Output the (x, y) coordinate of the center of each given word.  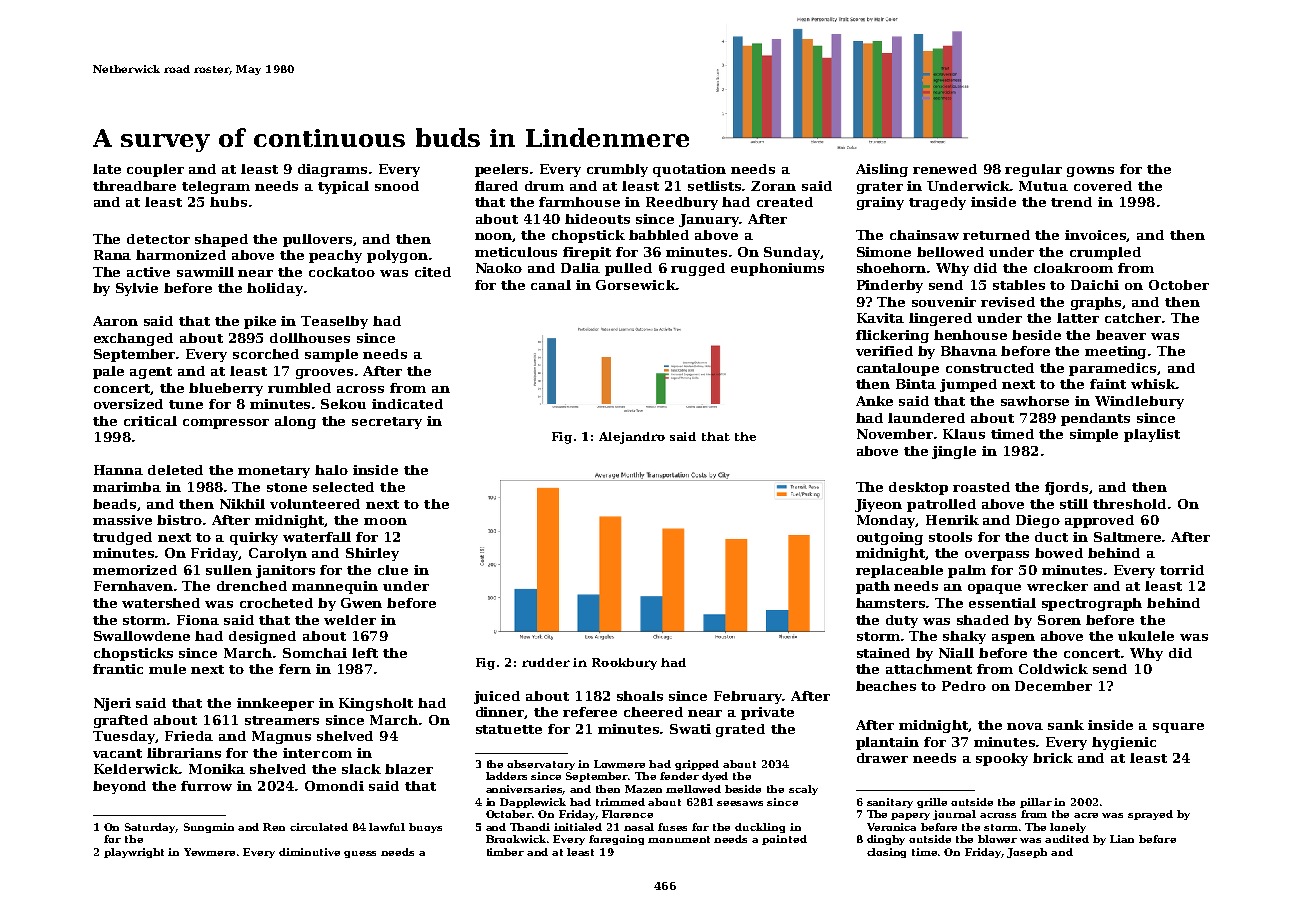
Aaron (115, 321)
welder (350, 620)
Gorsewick (636, 285)
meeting (1115, 352)
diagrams (332, 170)
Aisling (882, 170)
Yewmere (209, 852)
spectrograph (1092, 604)
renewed (945, 169)
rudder (546, 662)
